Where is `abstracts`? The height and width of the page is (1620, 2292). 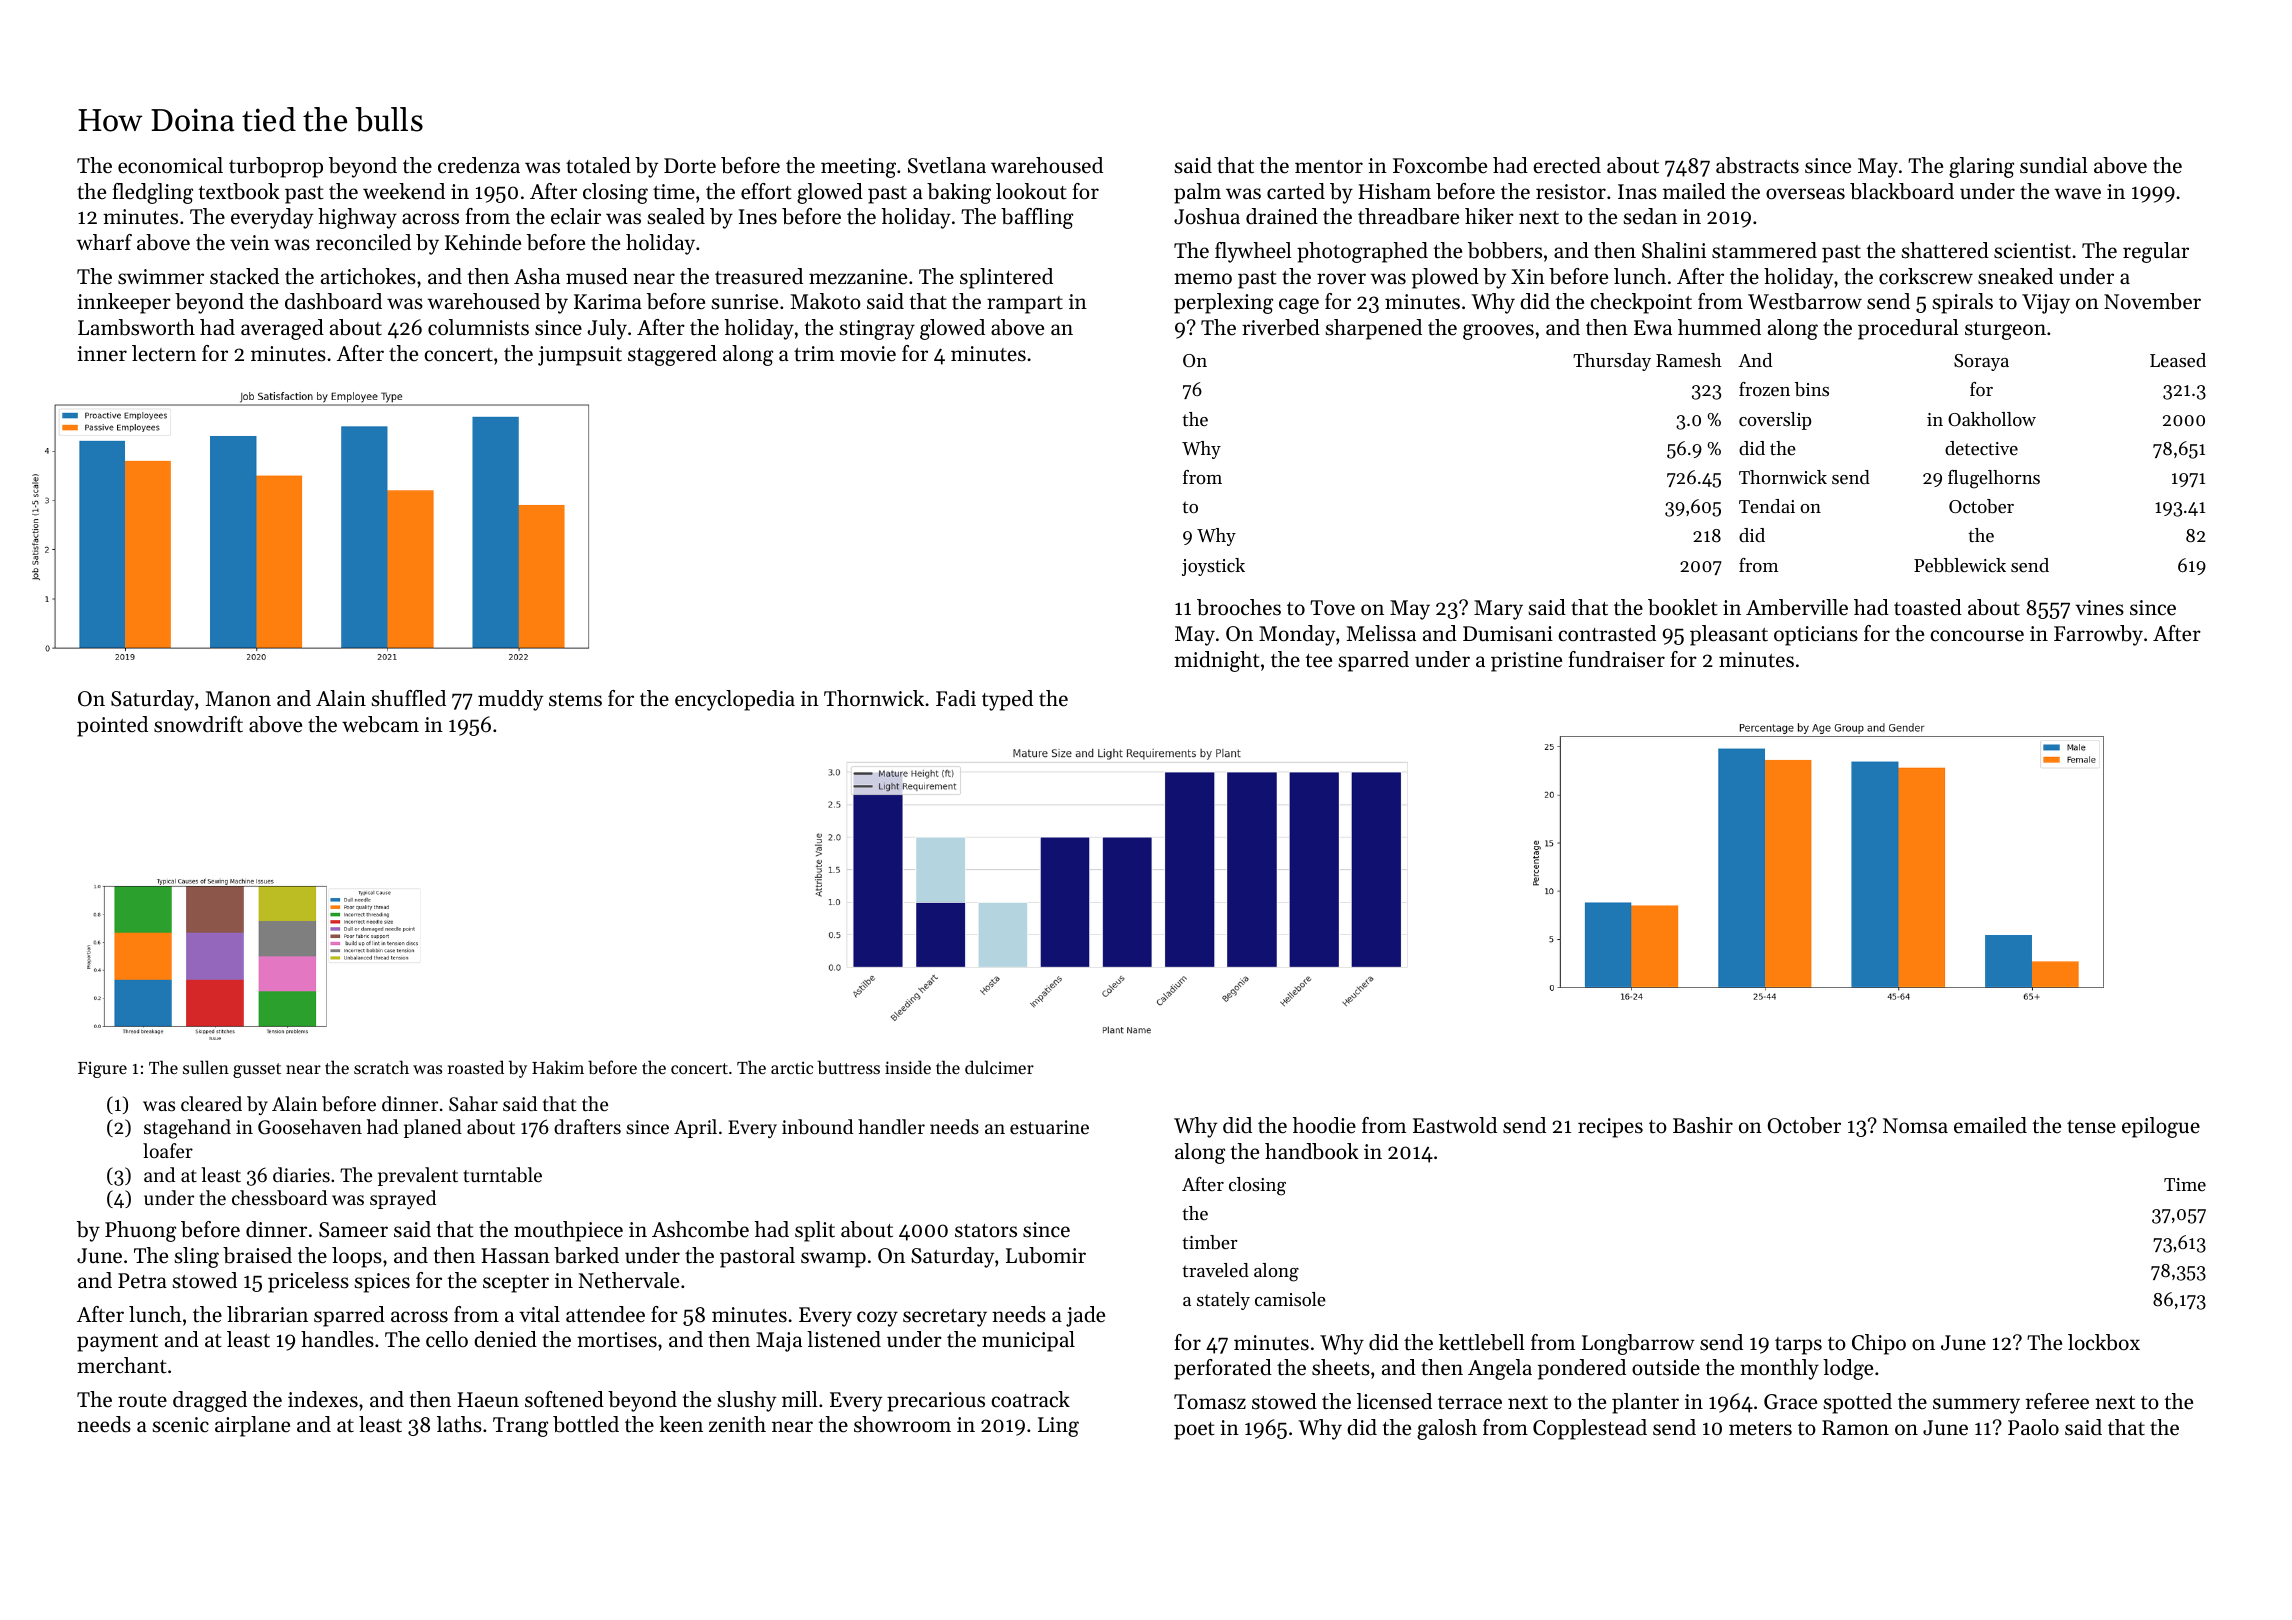 abstracts is located at coordinates (1757, 165).
